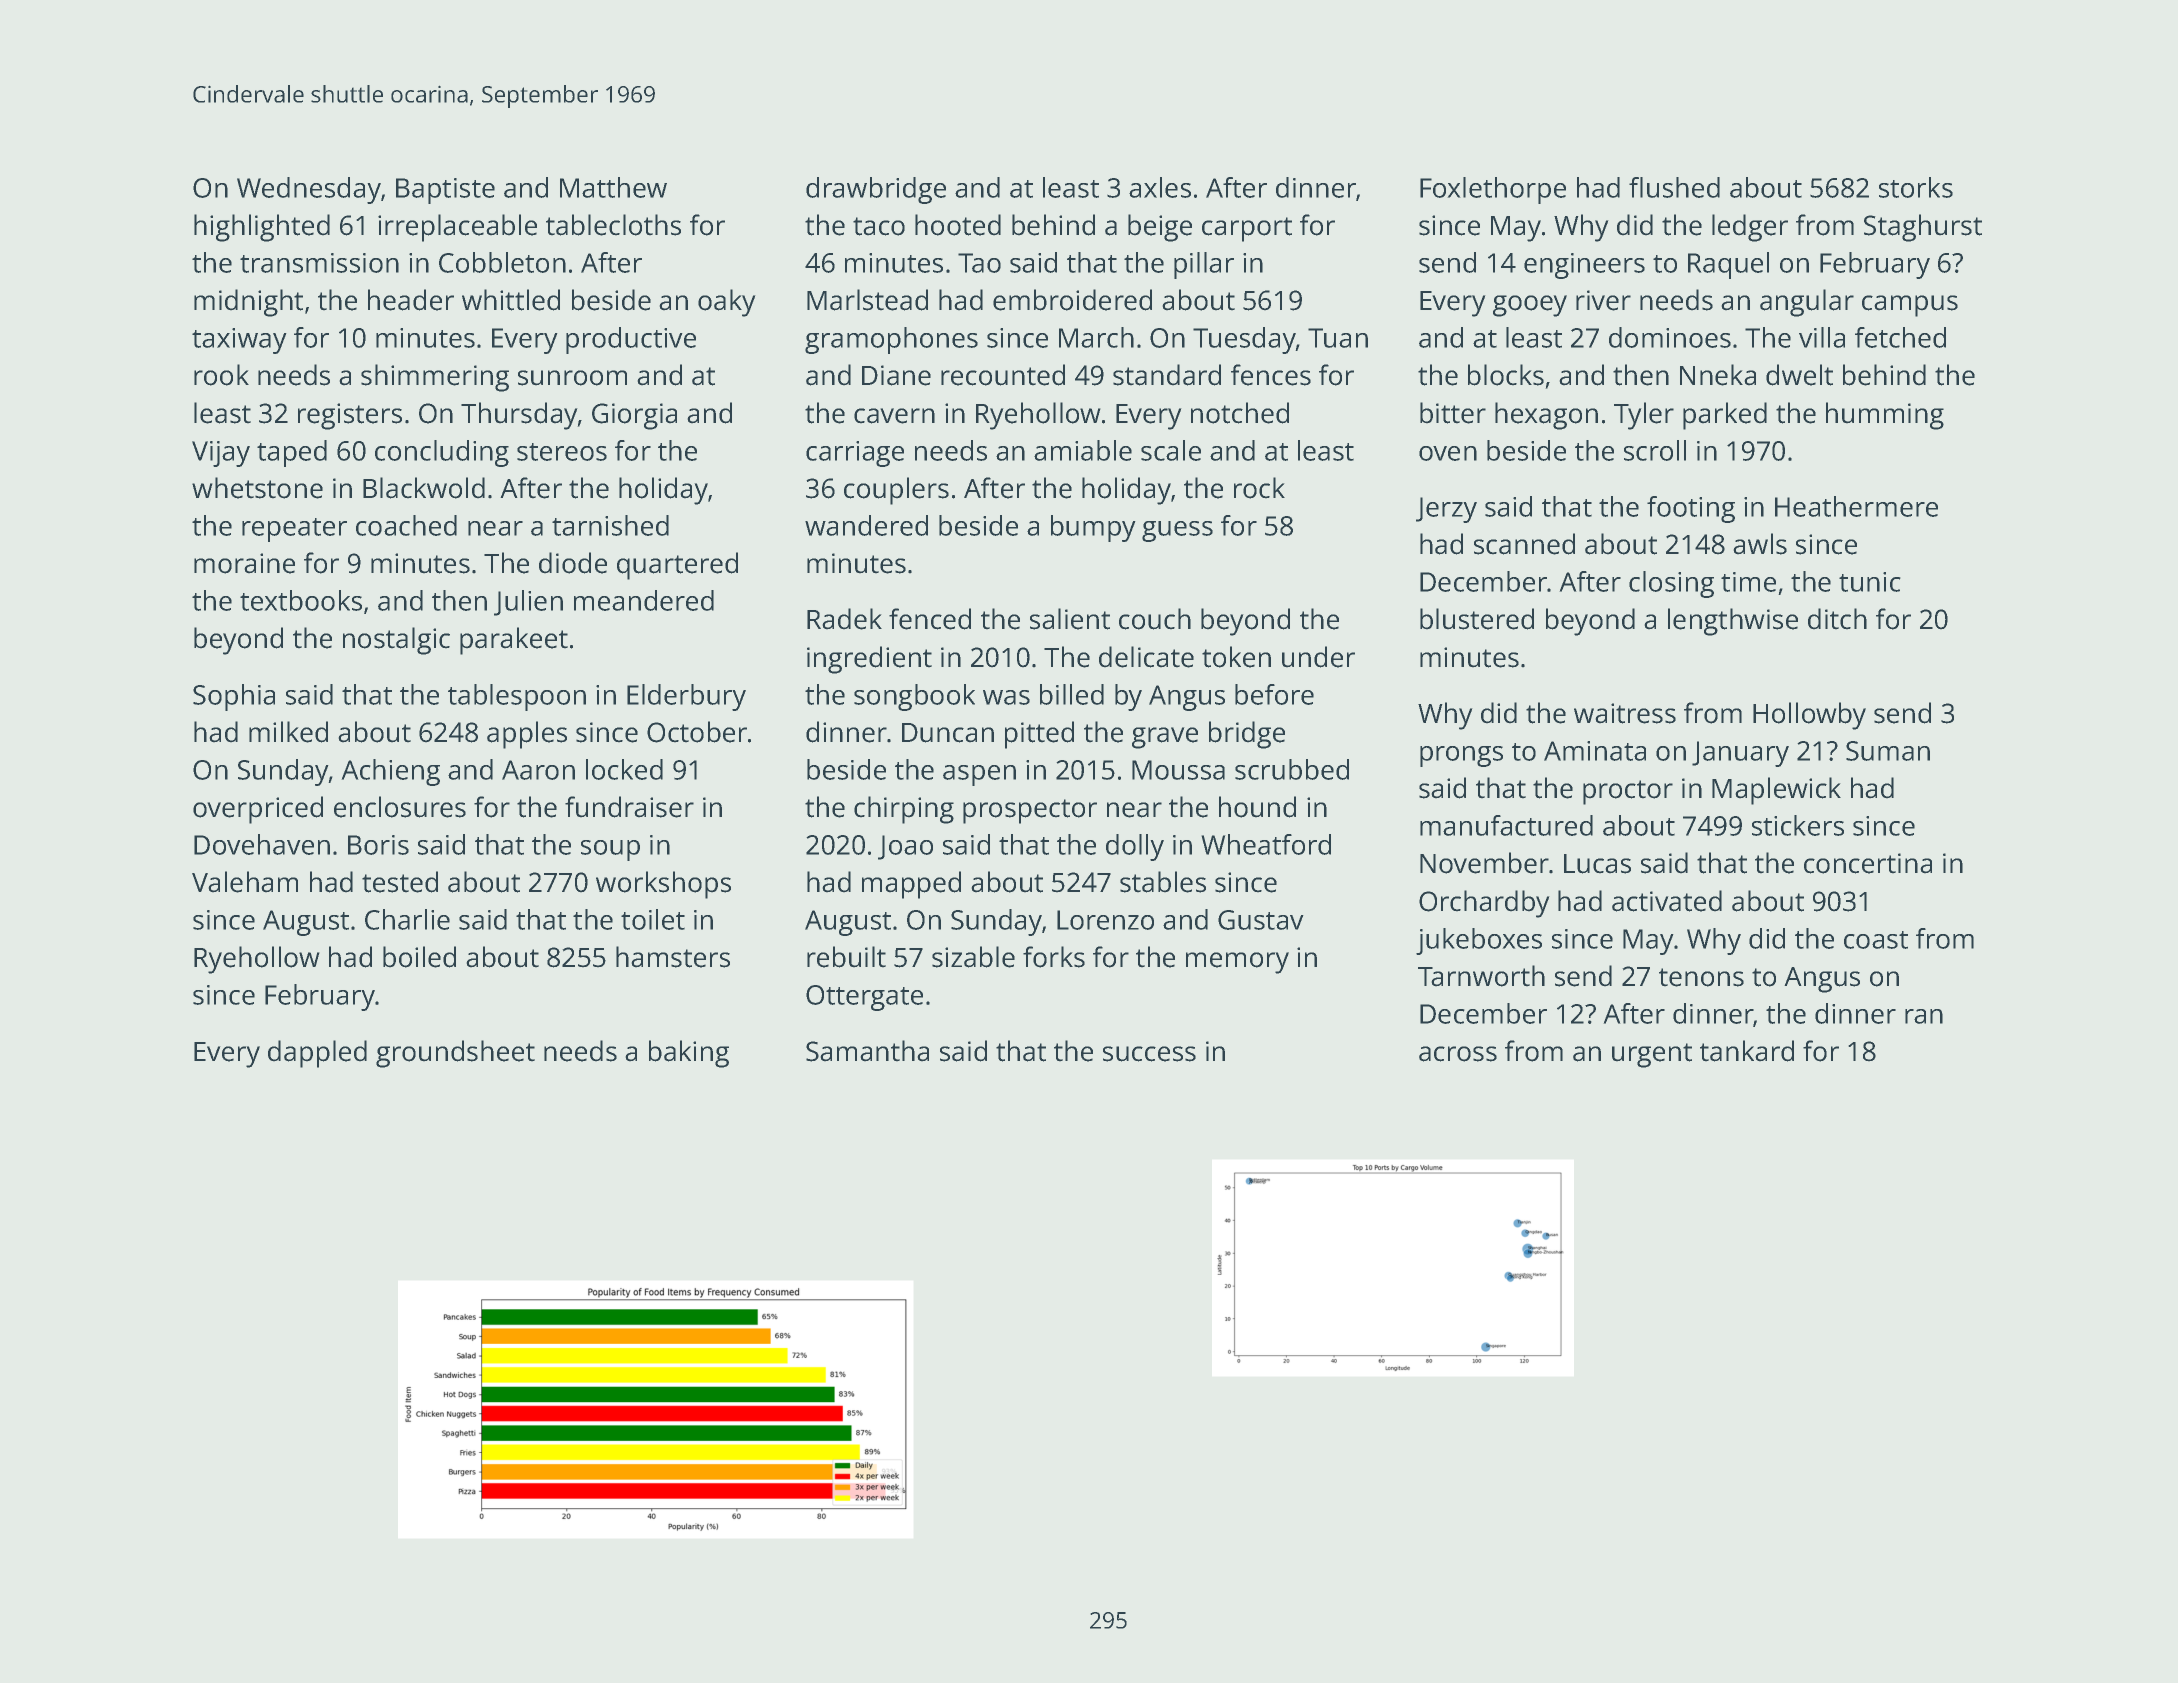  Describe the element at coordinates (1160, 228) in the screenshot. I see `beige` at that location.
